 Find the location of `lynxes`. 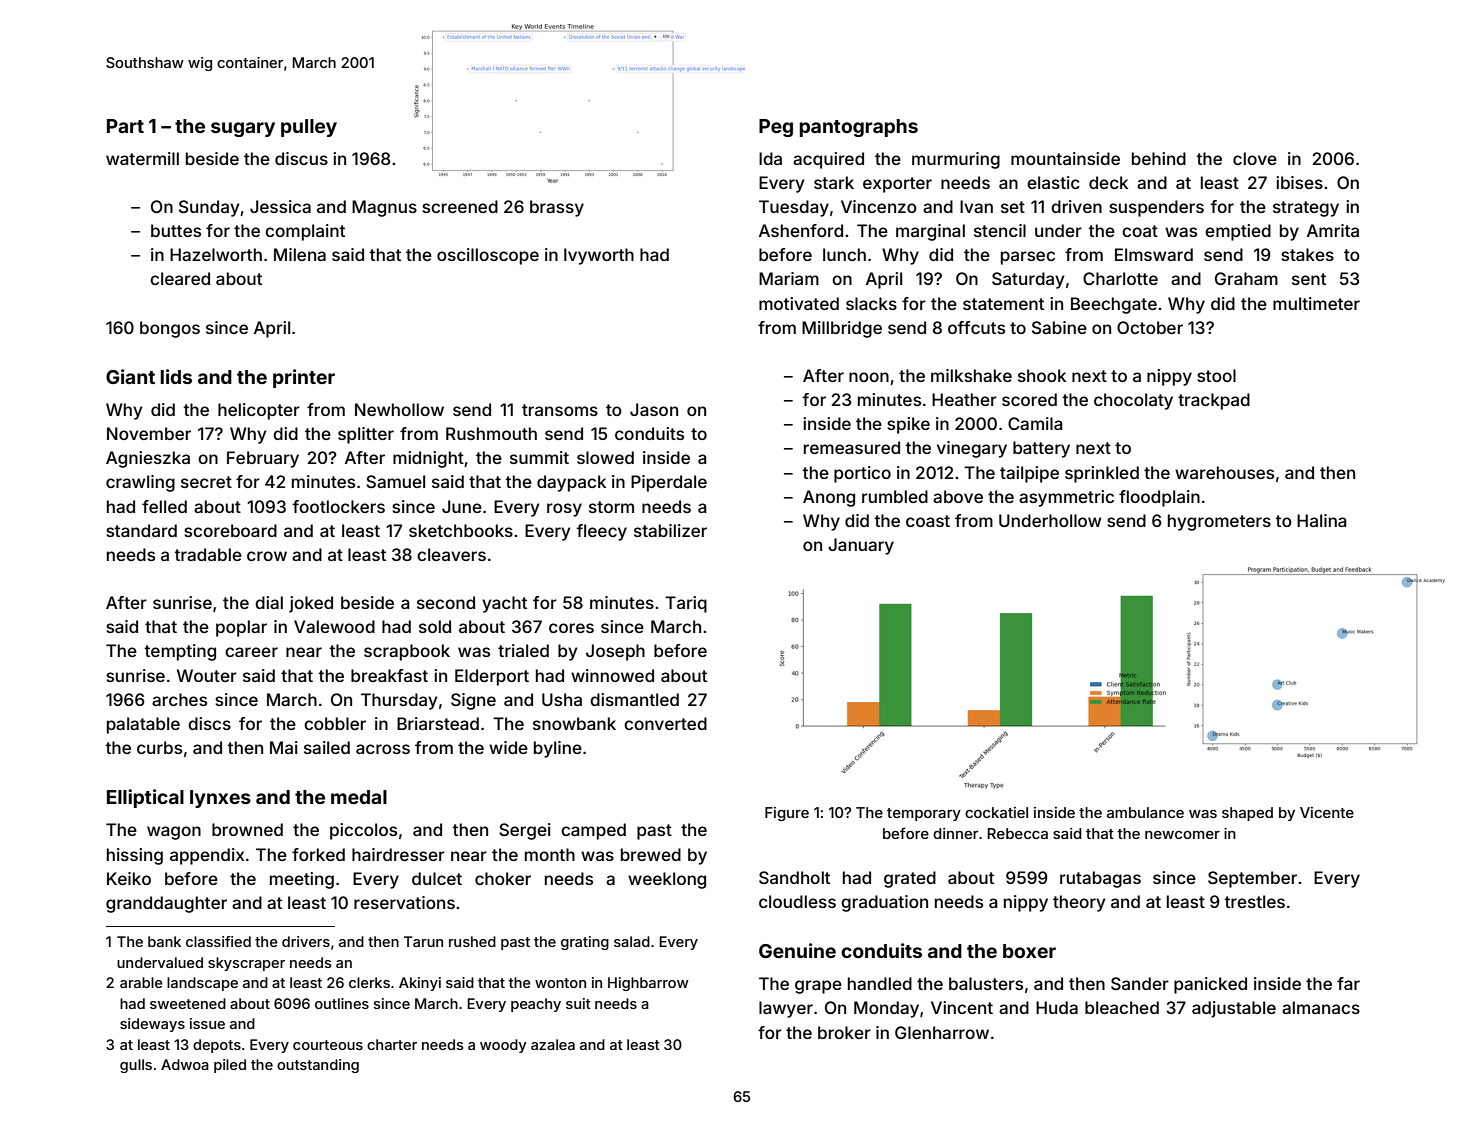

lynxes is located at coordinates (220, 799).
